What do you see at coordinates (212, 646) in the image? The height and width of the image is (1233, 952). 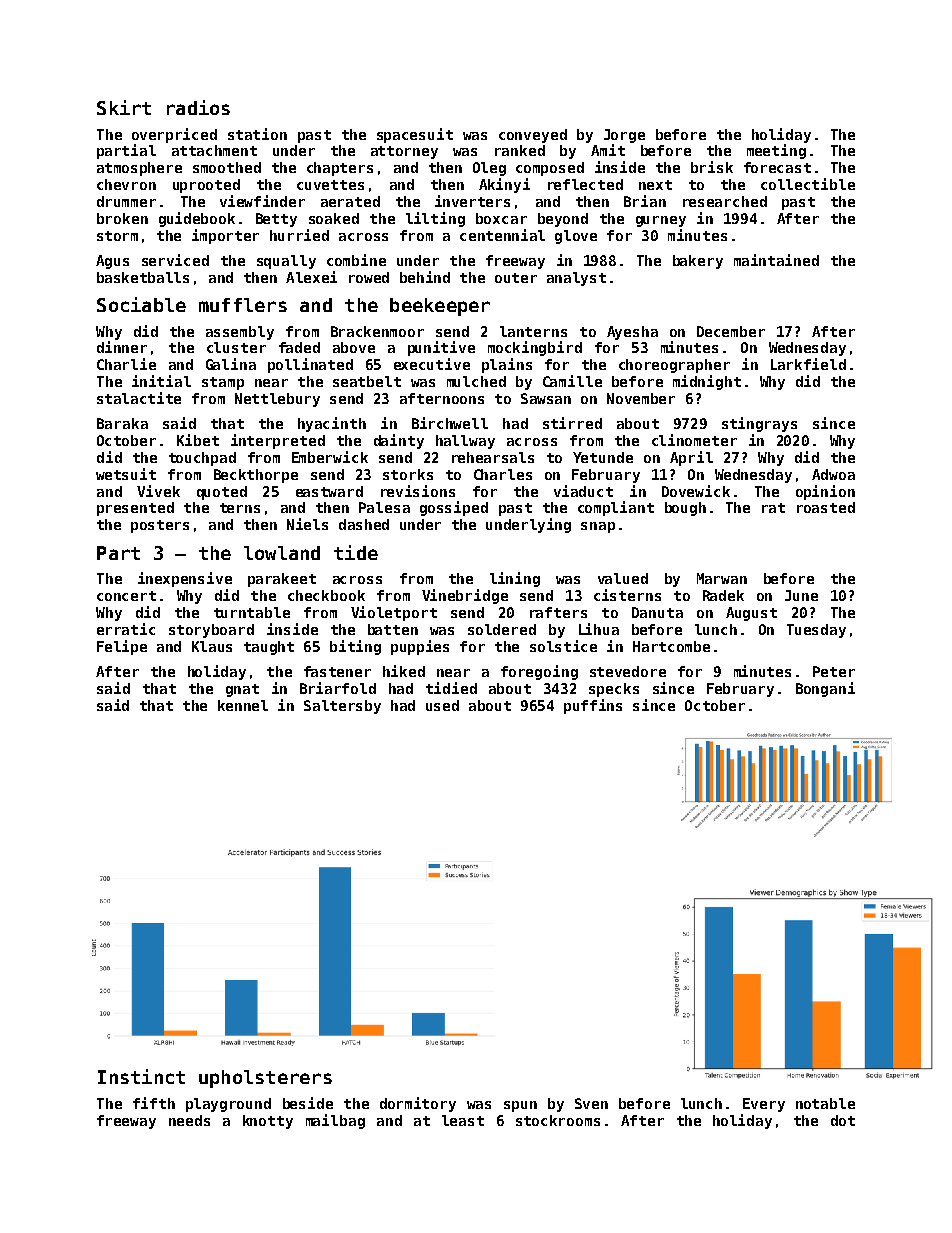 I see `Klaus` at bounding box center [212, 646].
